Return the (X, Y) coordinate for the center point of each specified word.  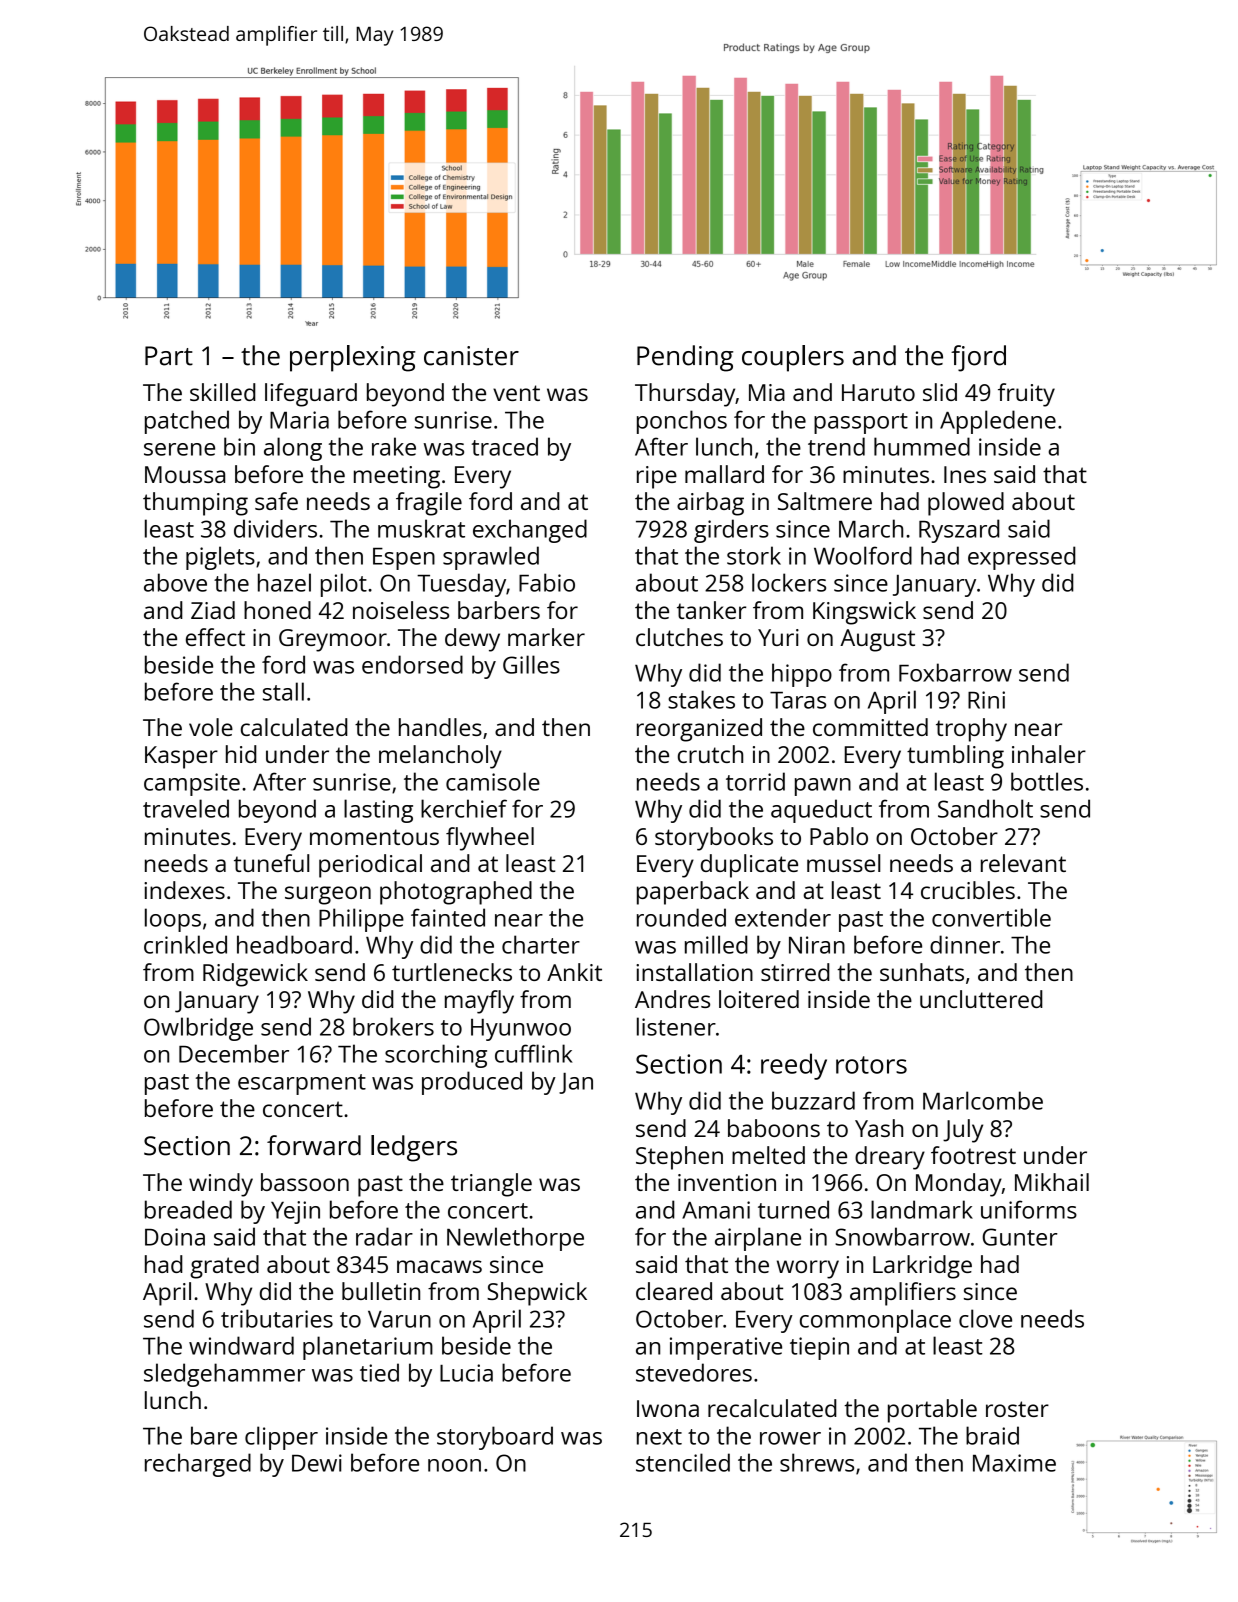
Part (169, 356)
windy (221, 1185)
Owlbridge (198, 1029)
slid (940, 392)
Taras (798, 700)
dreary (890, 1158)
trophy (971, 730)
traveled (186, 808)
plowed (966, 504)
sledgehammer (224, 1375)
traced (505, 446)
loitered (759, 999)
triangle (491, 1185)
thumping (195, 504)
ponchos (682, 422)
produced (472, 1083)
